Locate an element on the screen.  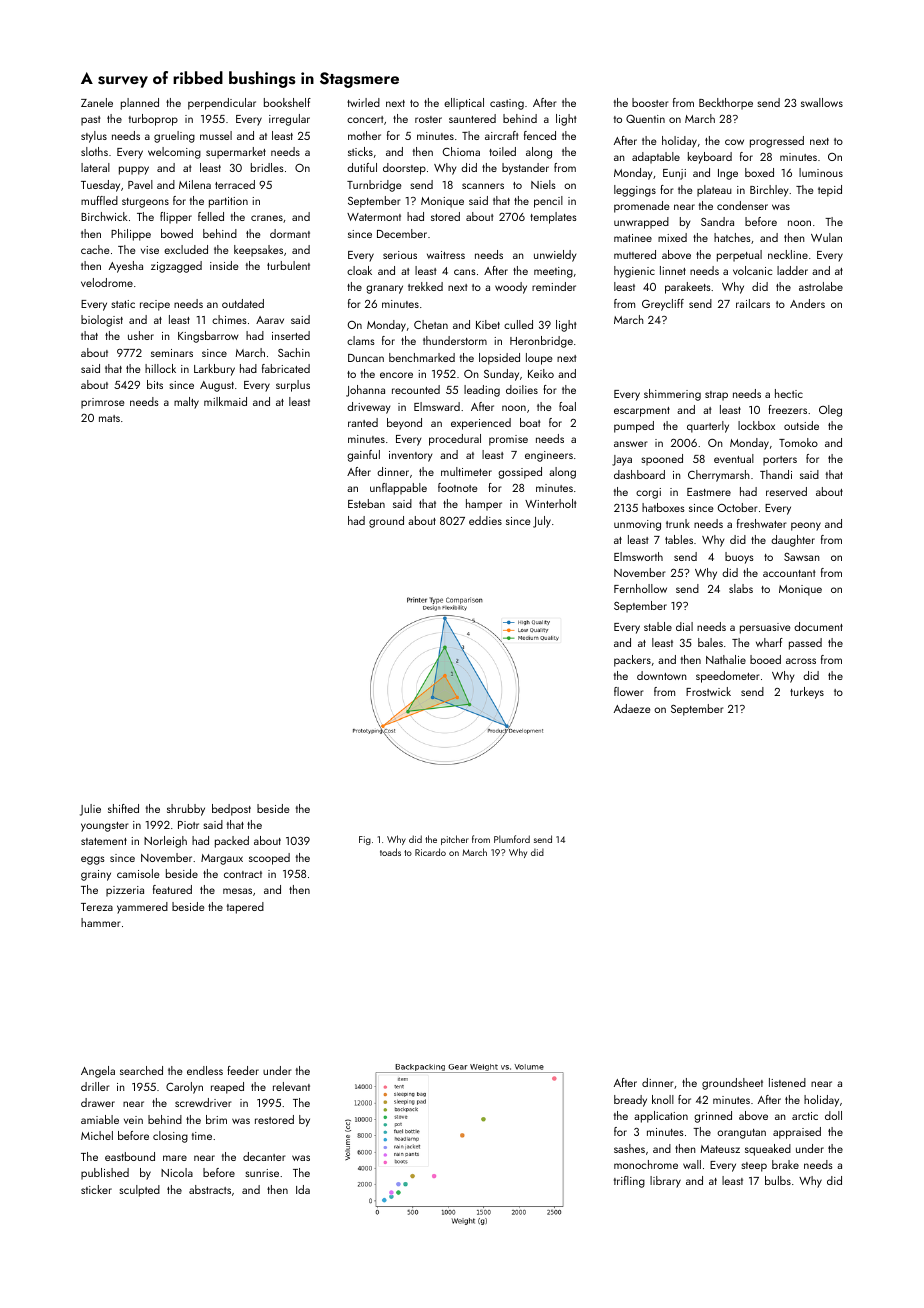
Esteban is located at coordinates (366, 503).
